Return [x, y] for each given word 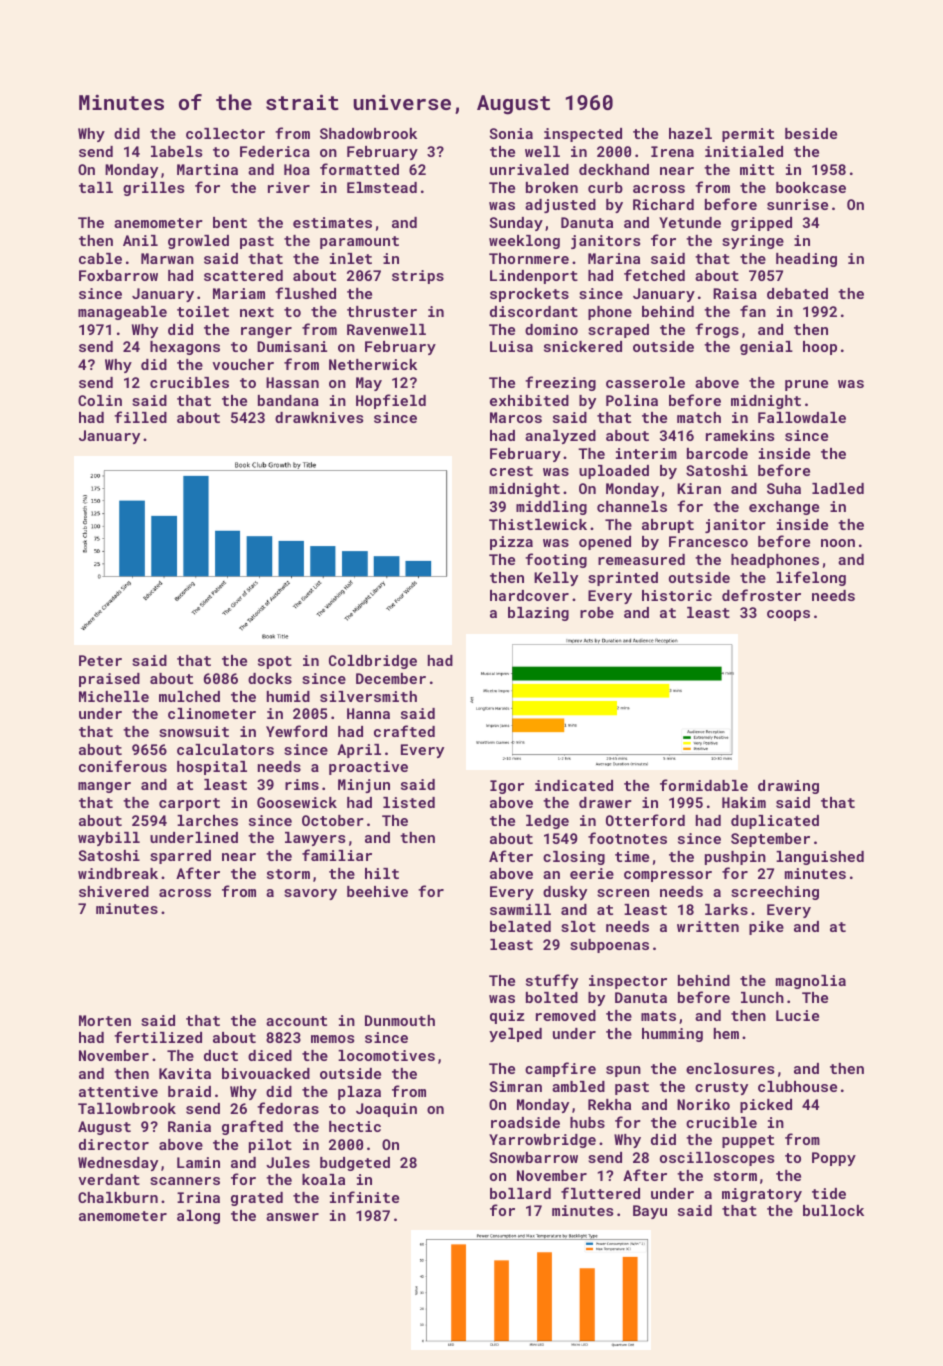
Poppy [834, 1159]
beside [811, 133]
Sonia [511, 133]
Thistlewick [538, 524]
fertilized [158, 1037]
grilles [153, 189]
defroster [761, 595]
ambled [578, 1086]
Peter [100, 660]
